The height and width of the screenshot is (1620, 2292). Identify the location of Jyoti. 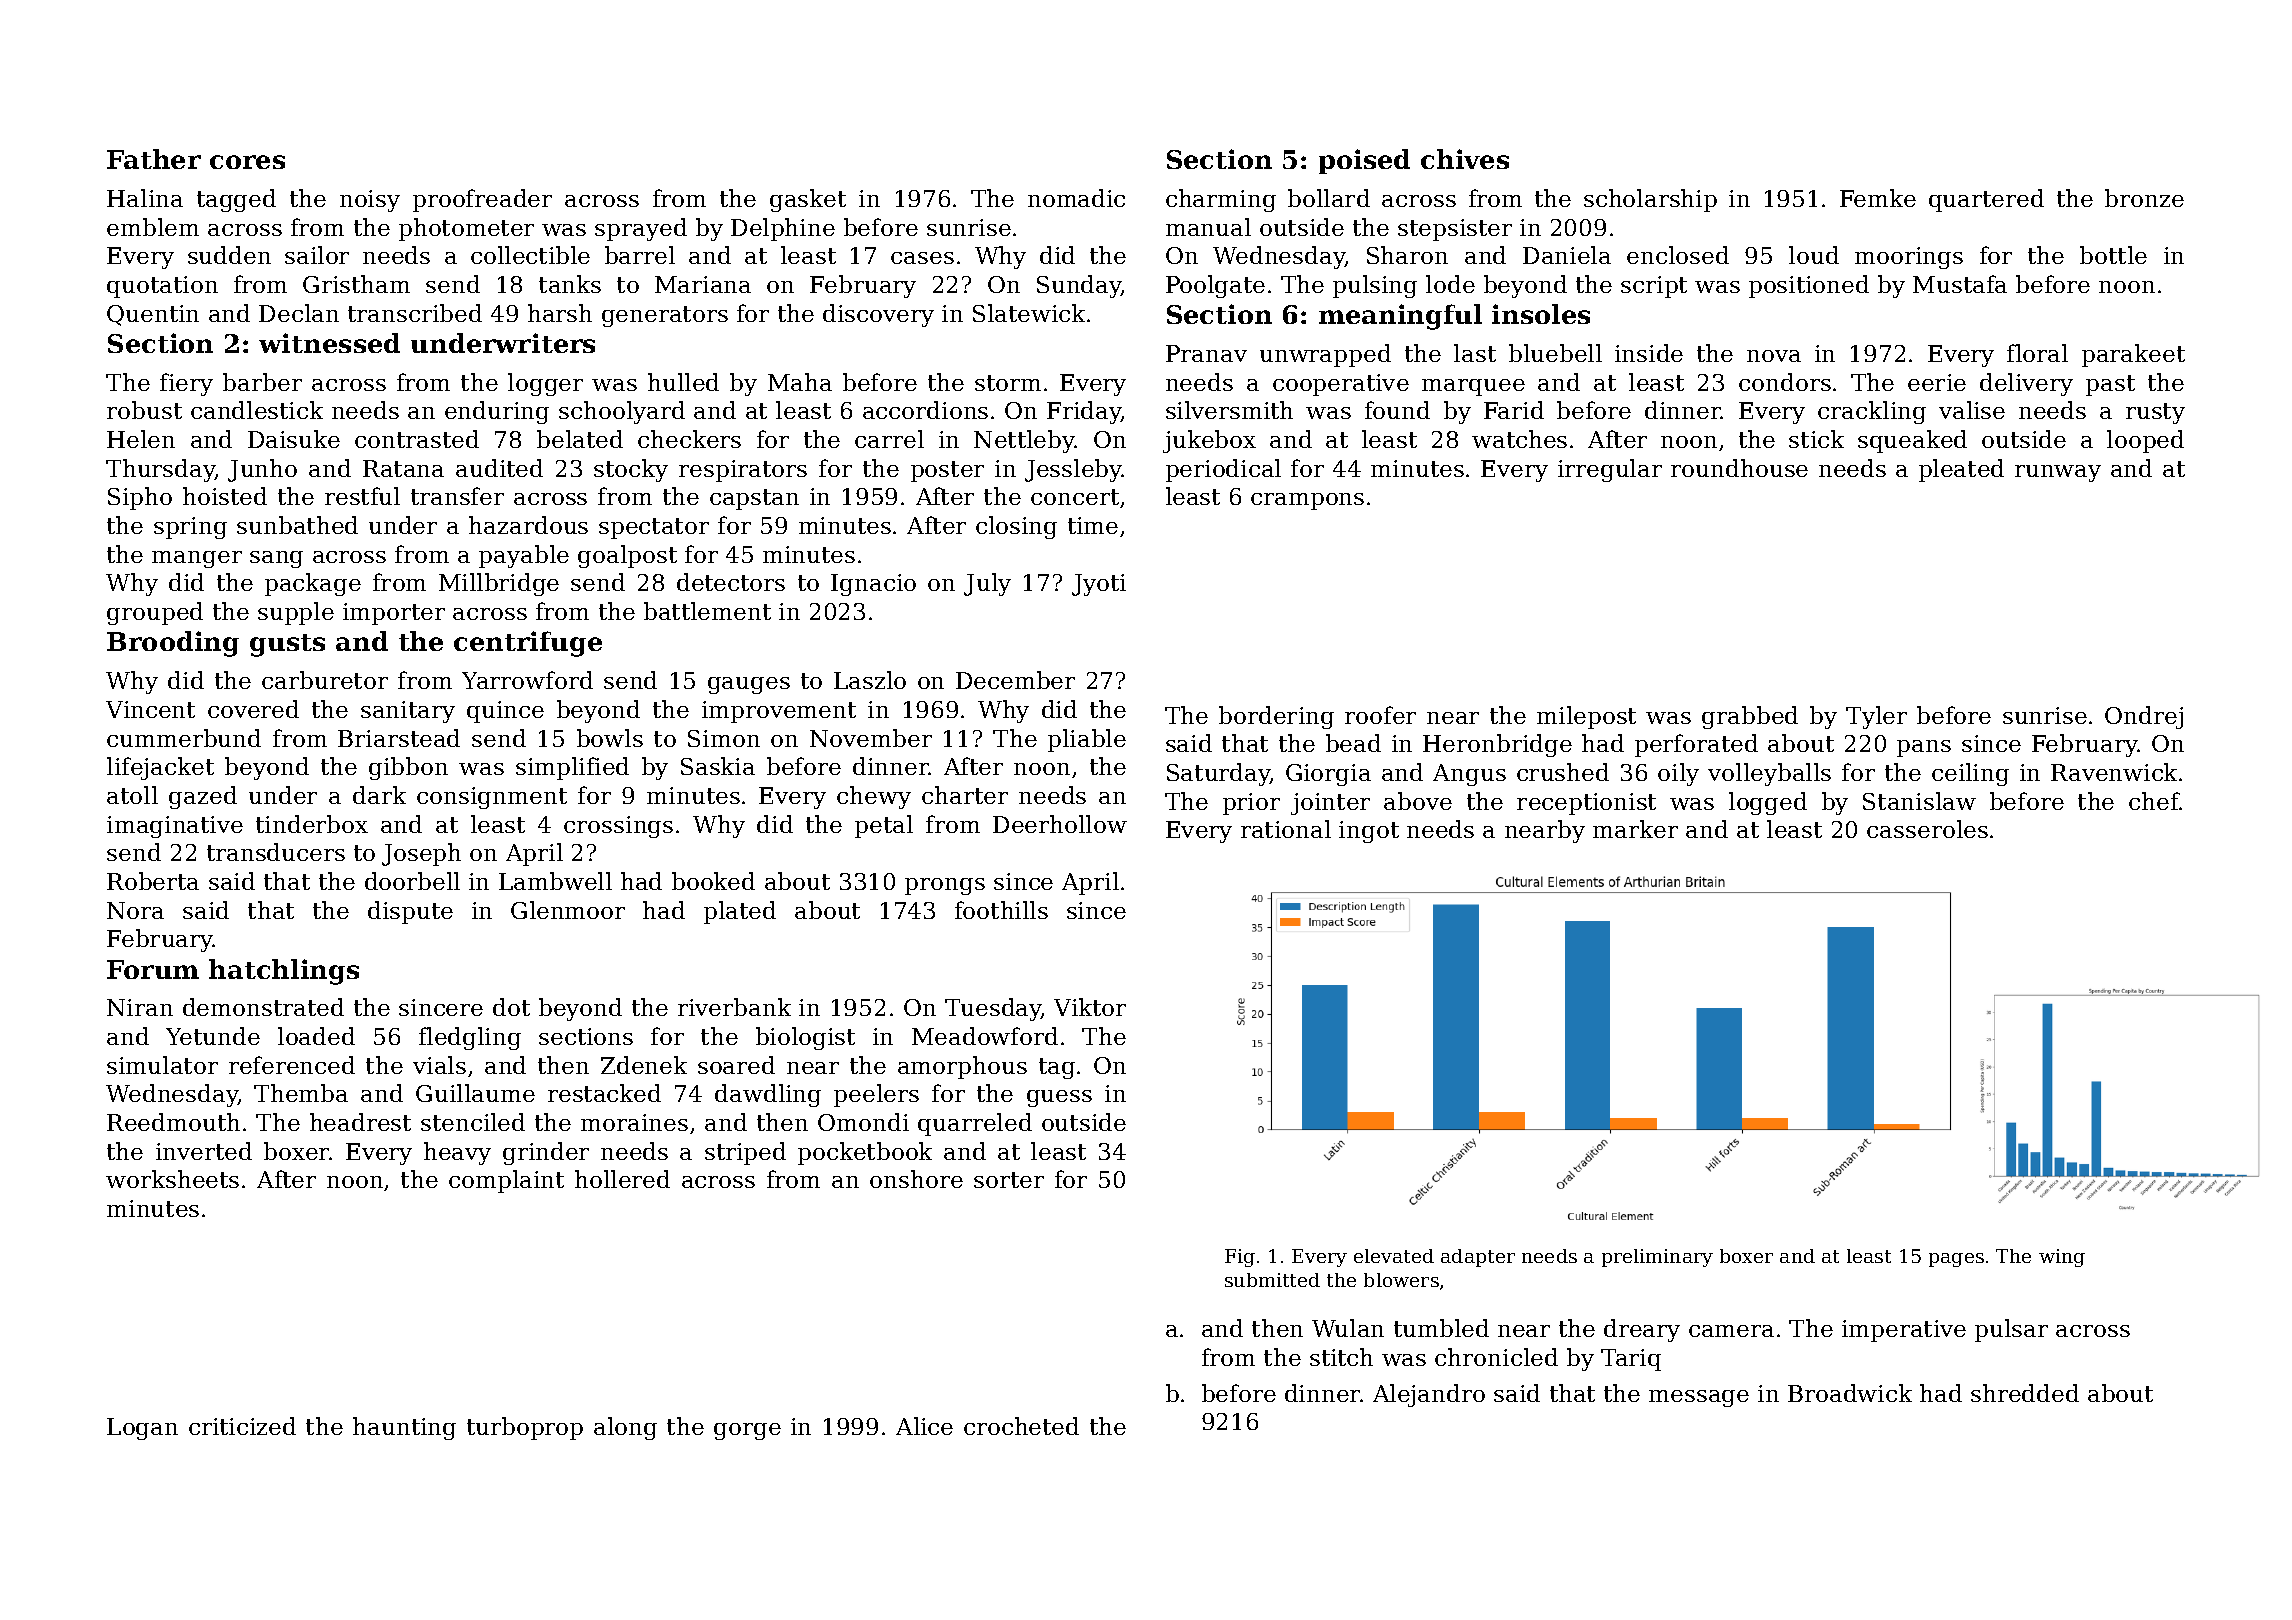
(1099, 585).
